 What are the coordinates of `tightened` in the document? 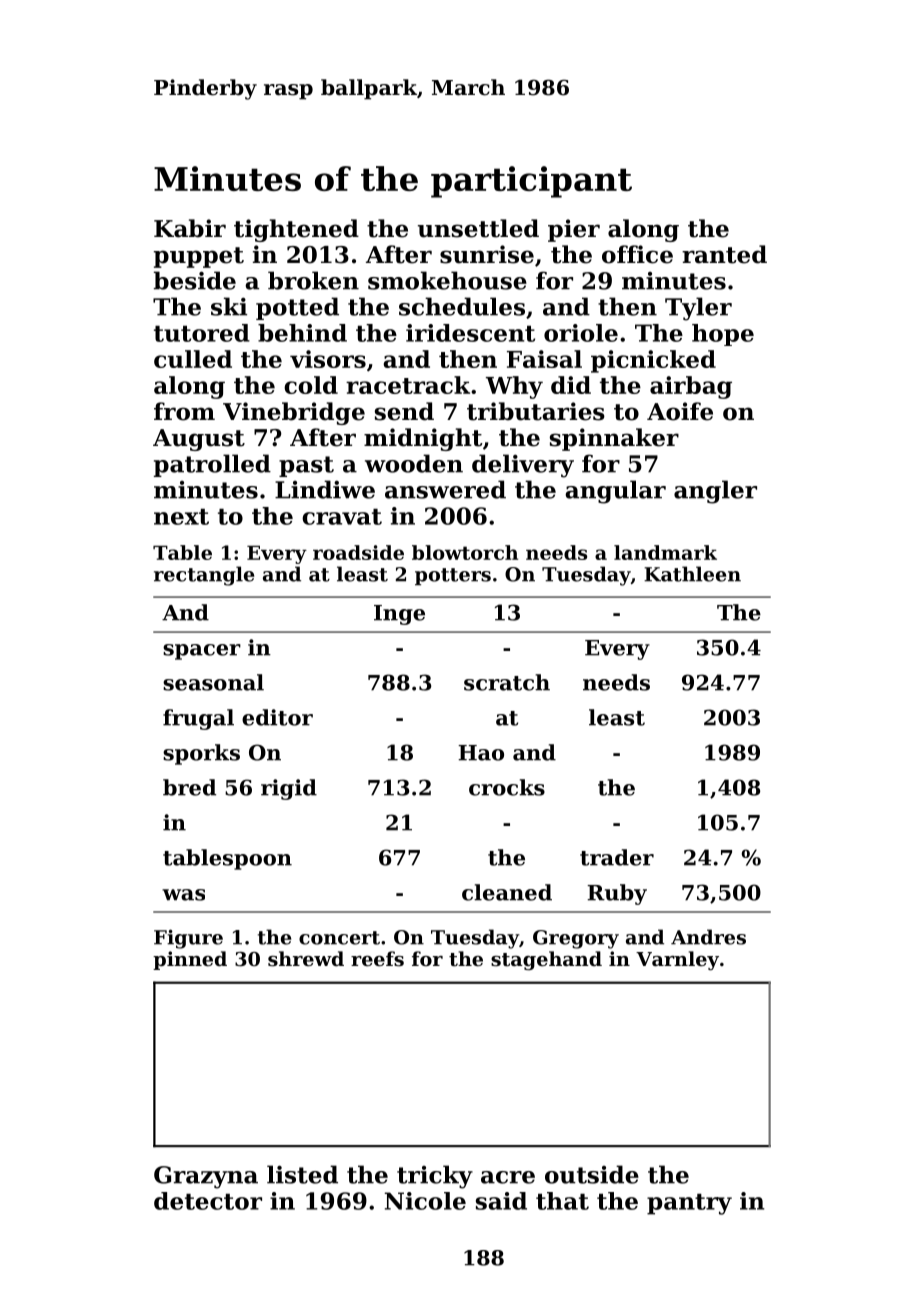 It's located at (296, 230).
